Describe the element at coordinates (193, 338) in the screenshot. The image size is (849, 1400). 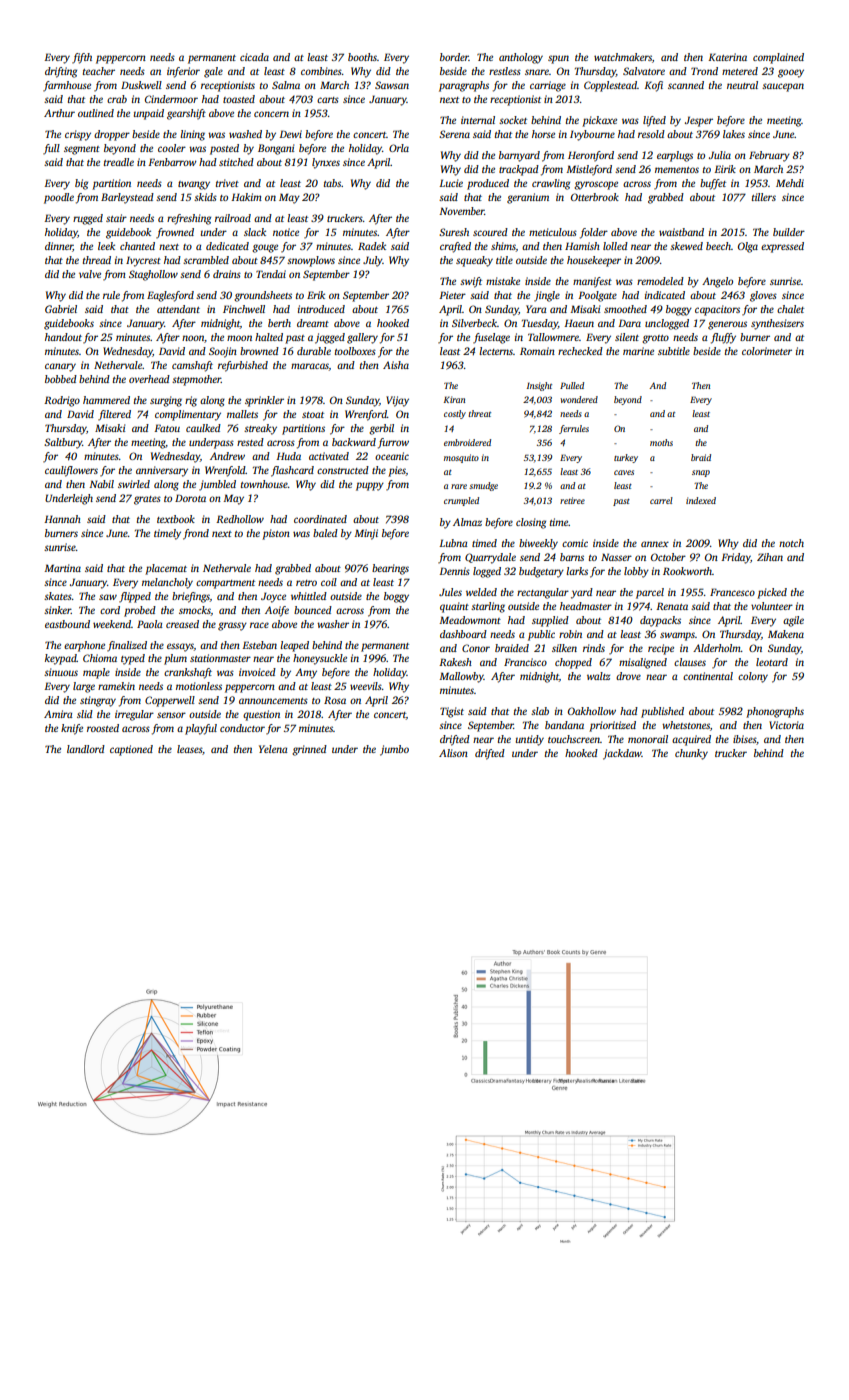
I see `noon` at that location.
